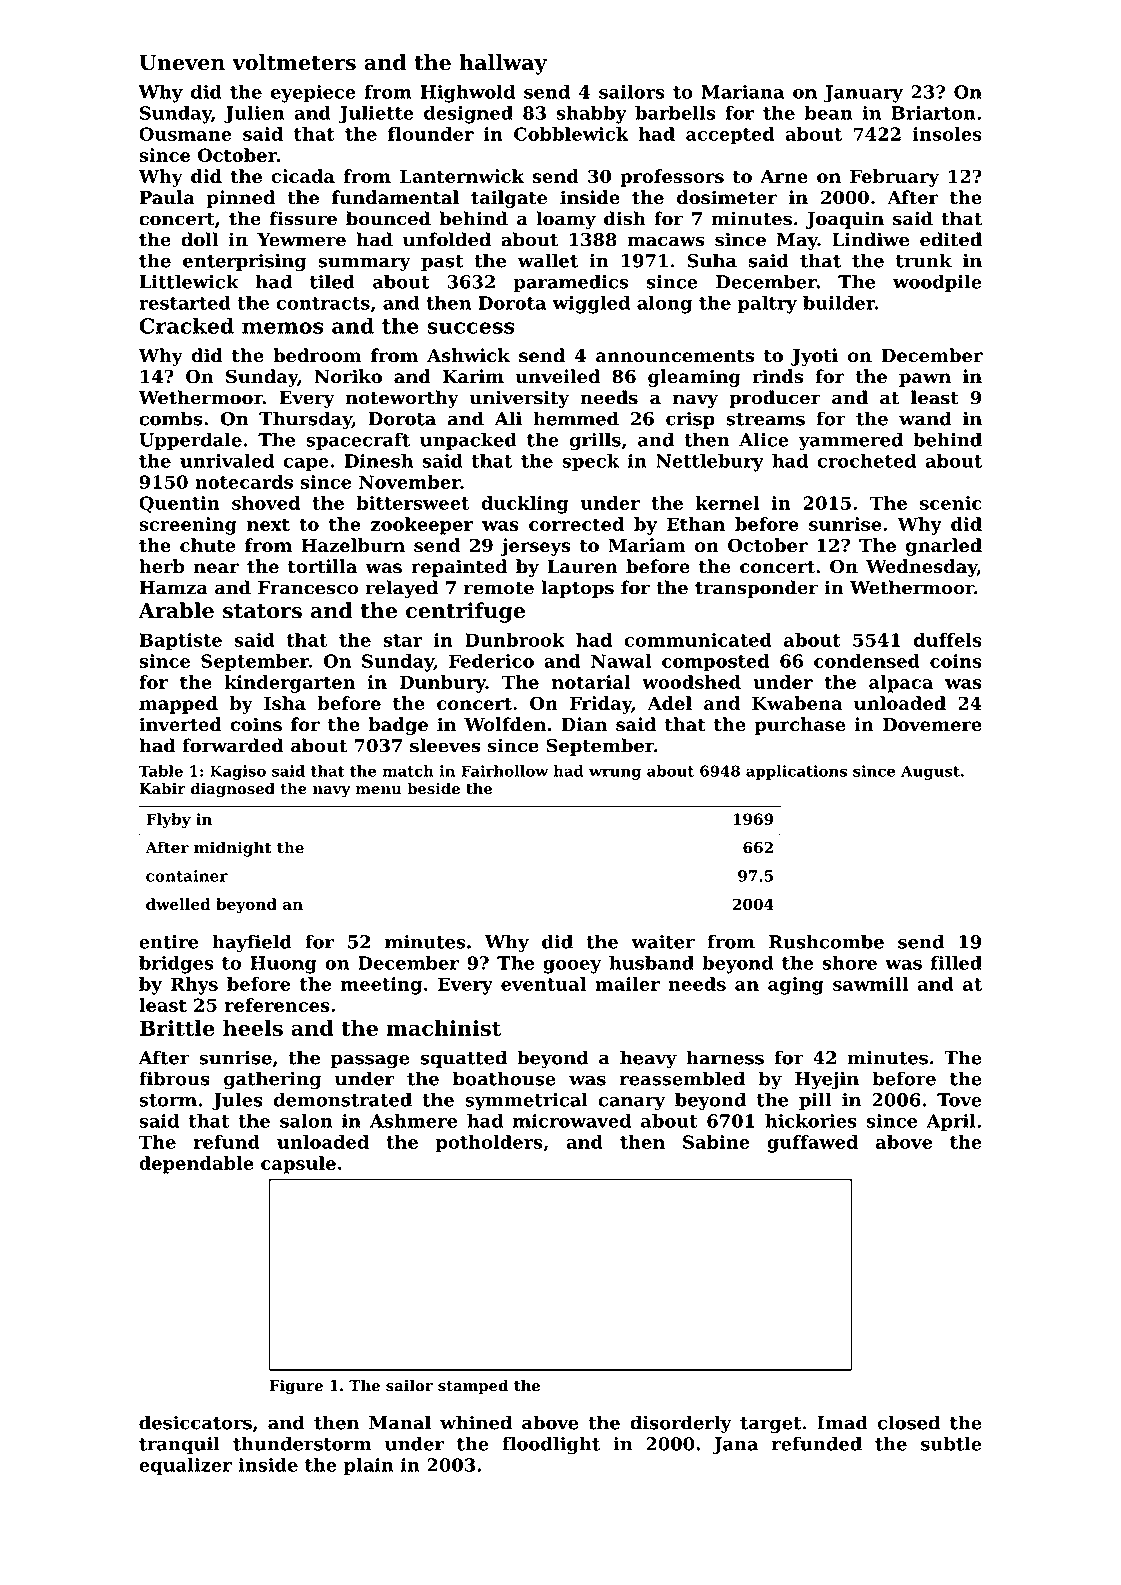 The width and height of the screenshot is (1121, 1585). Describe the element at coordinates (951, 239) in the screenshot. I see `edited` at that location.
